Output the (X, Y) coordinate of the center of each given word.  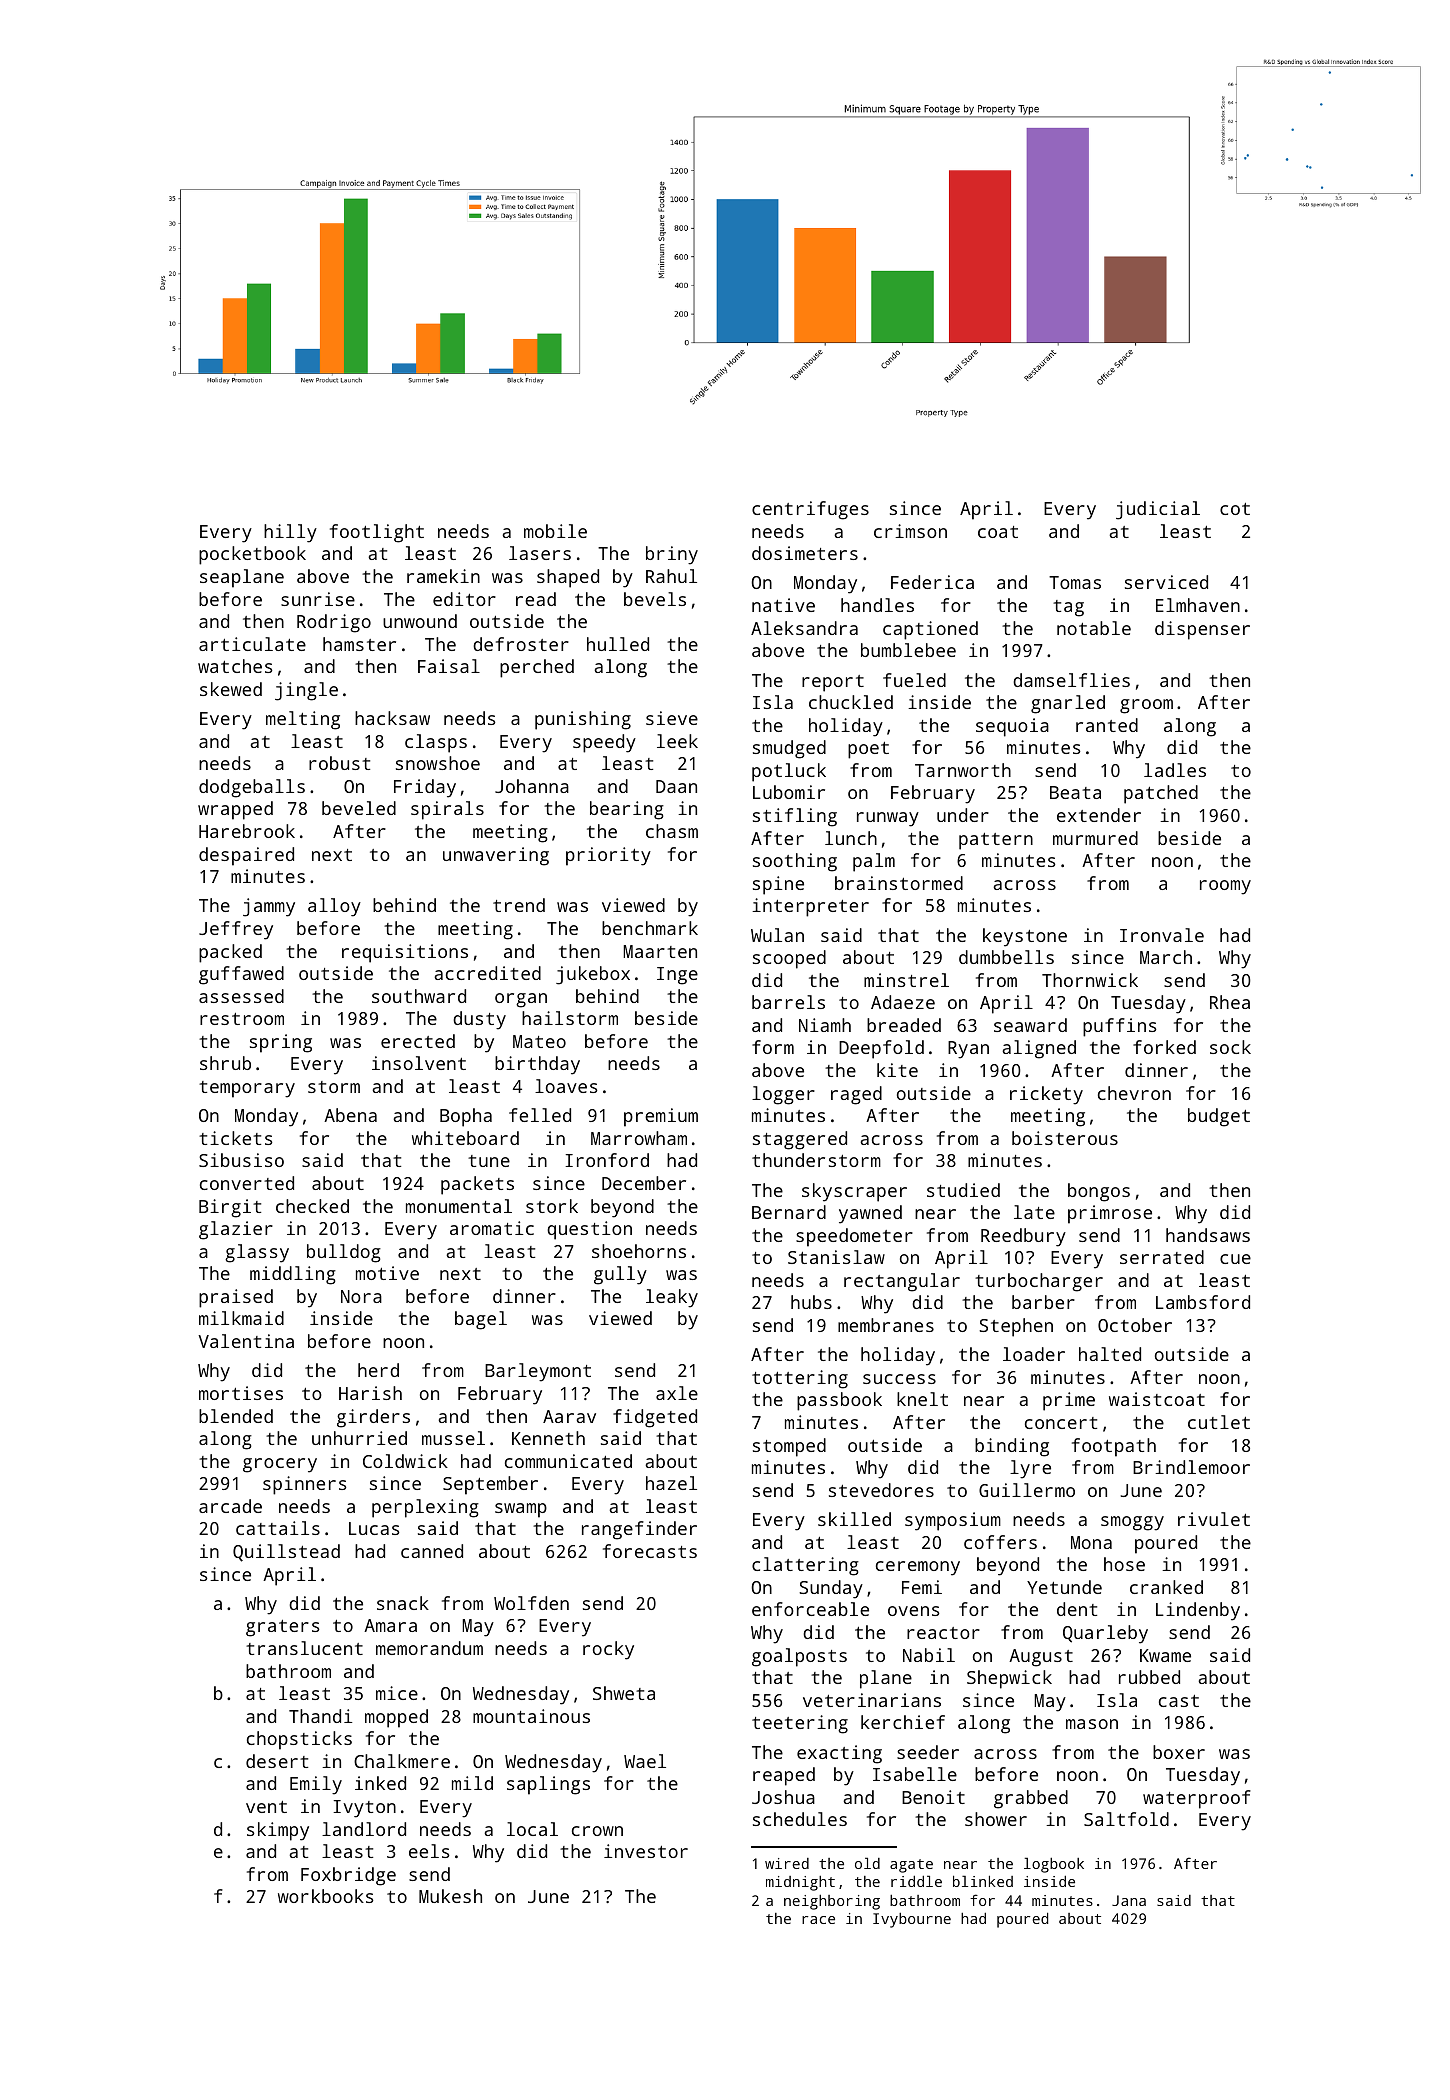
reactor (943, 1633)
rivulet (1214, 1519)
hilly (290, 533)
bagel (481, 1320)
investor (646, 1851)
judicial (1158, 510)
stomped (789, 1447)
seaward (1030, 1025)
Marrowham (639, 1138)
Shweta (624, 1693)
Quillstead (286, 1553)
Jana (1129, 1900)
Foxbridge (348, 1876)
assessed (241, 996)
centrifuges (810, 510)
